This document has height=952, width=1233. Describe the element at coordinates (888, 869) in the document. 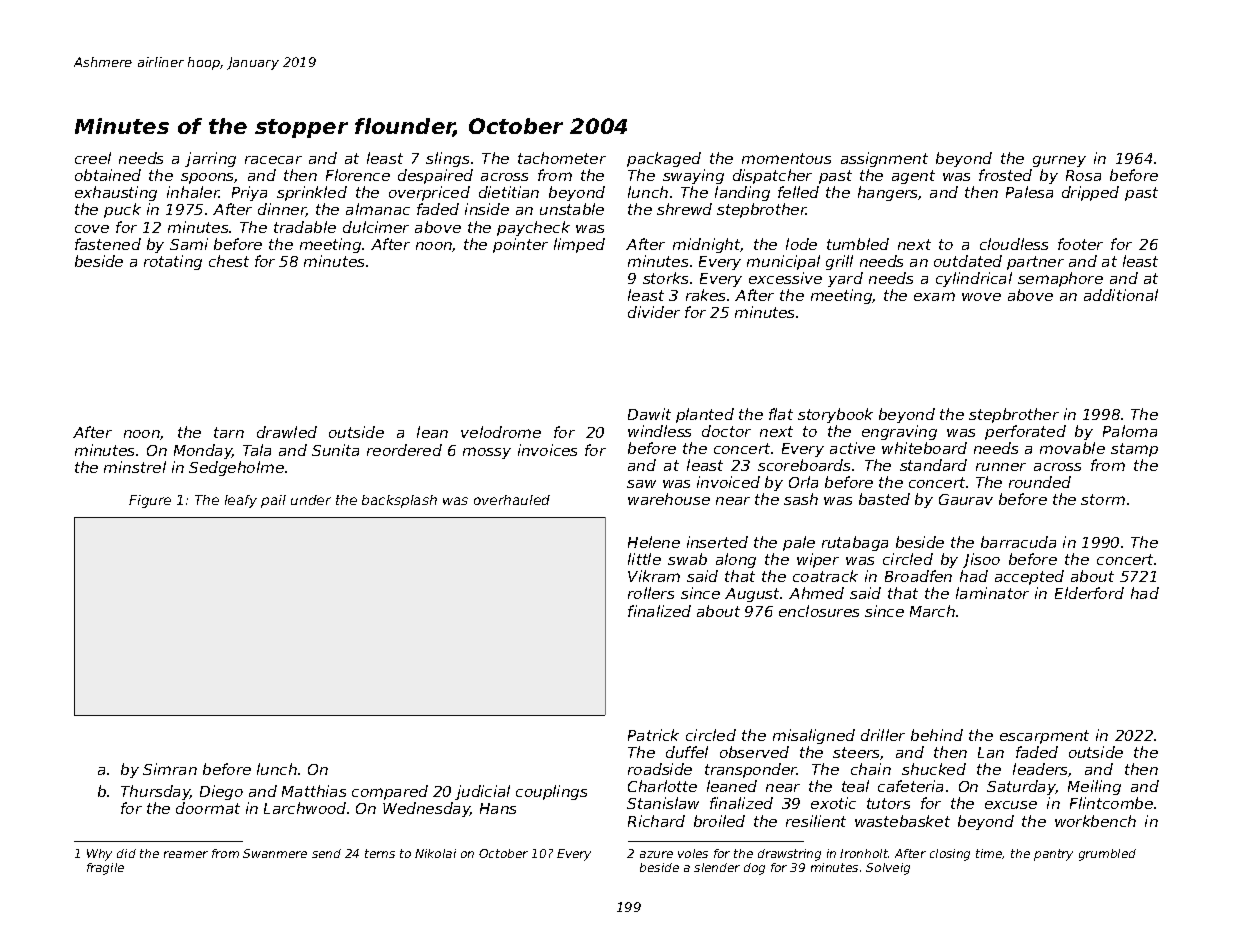

I see `Solveig` at that location.
